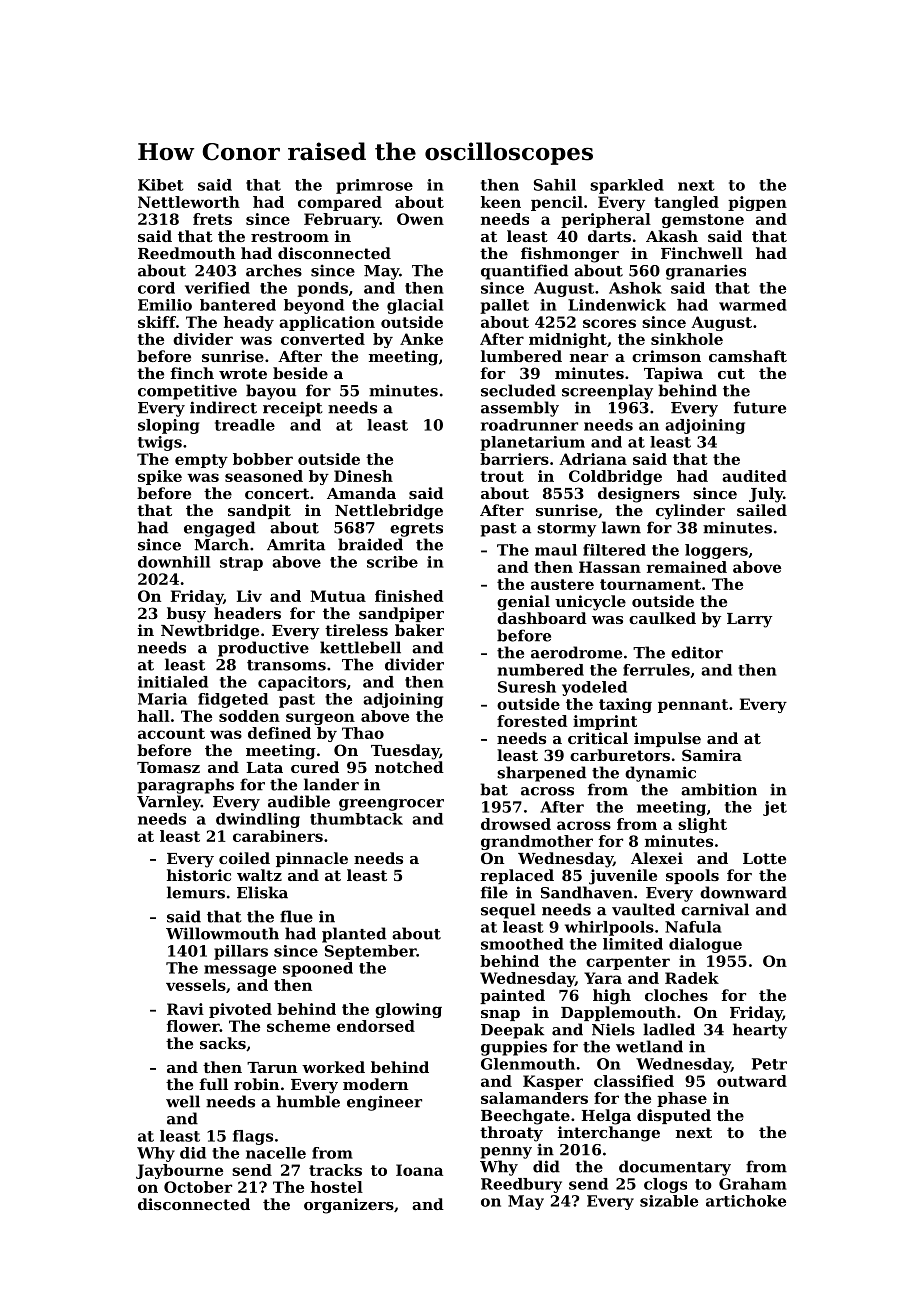 The image size is (924, 1314). Describe the element at coordinates (408, 1010) in the screenshot. I see `glowing` at that location.
